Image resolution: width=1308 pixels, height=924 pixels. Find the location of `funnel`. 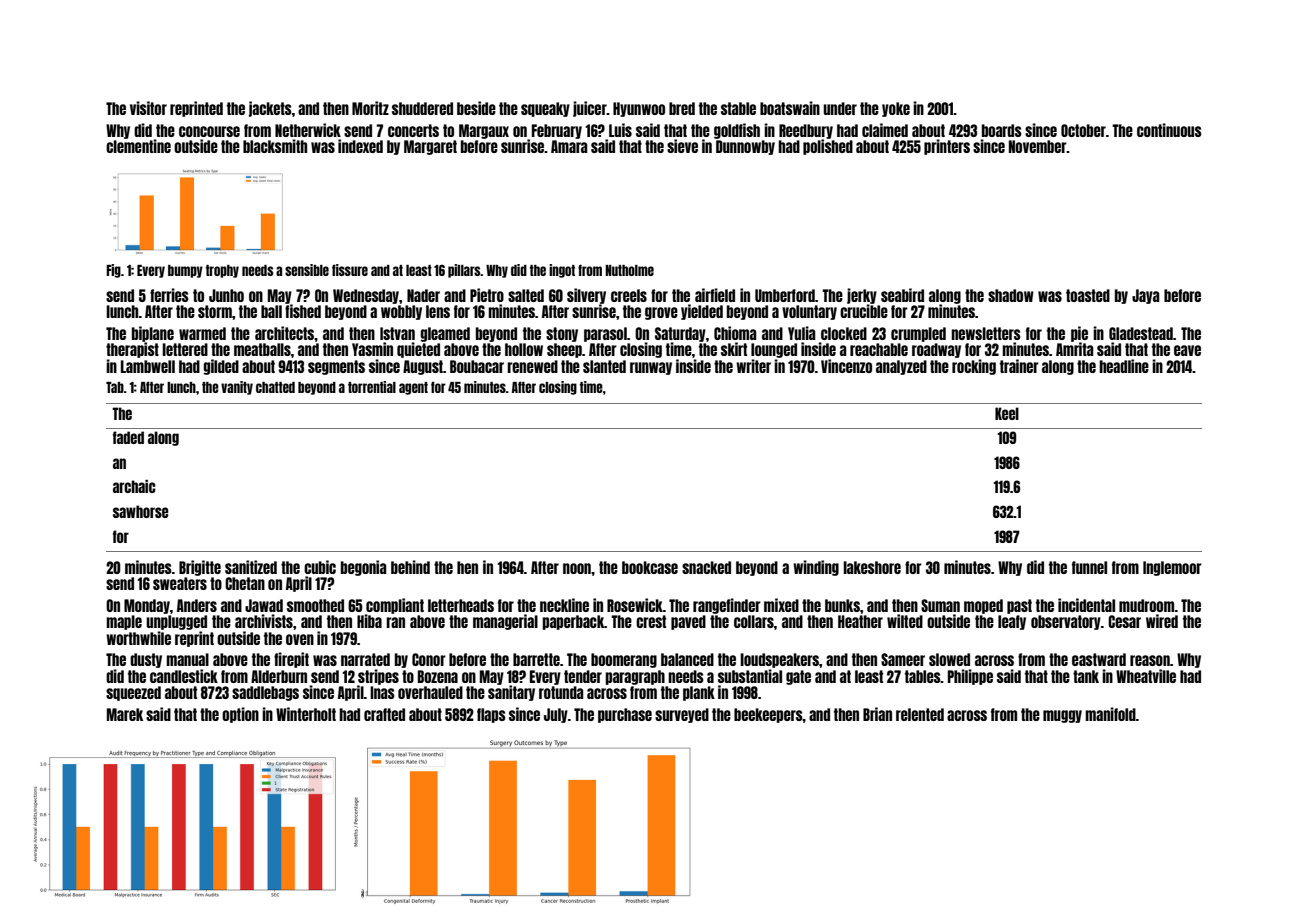

funnel is located at coordinates (1089, 567).
